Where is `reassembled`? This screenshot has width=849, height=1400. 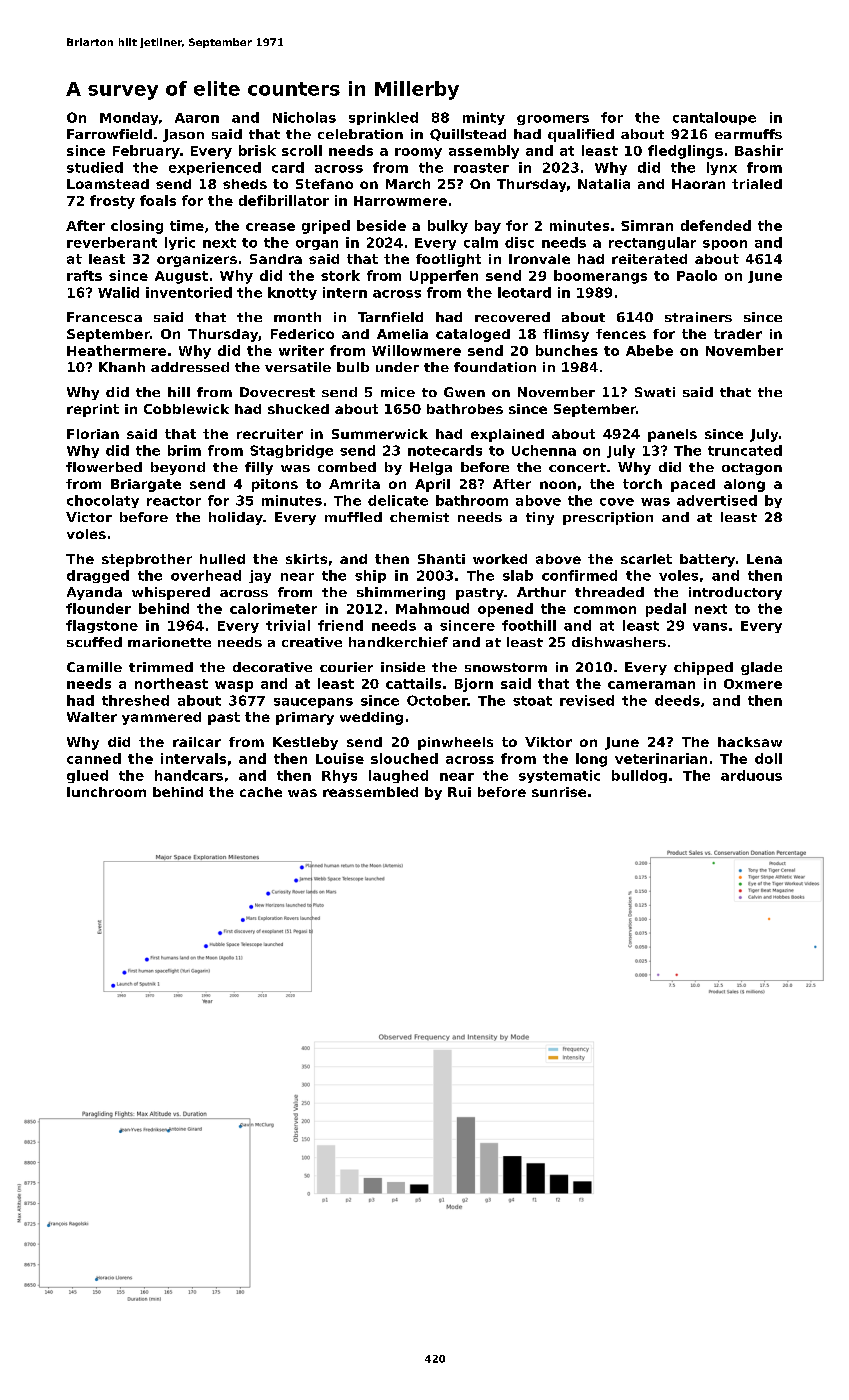 reassembled is located at coordinates (370, 792).
